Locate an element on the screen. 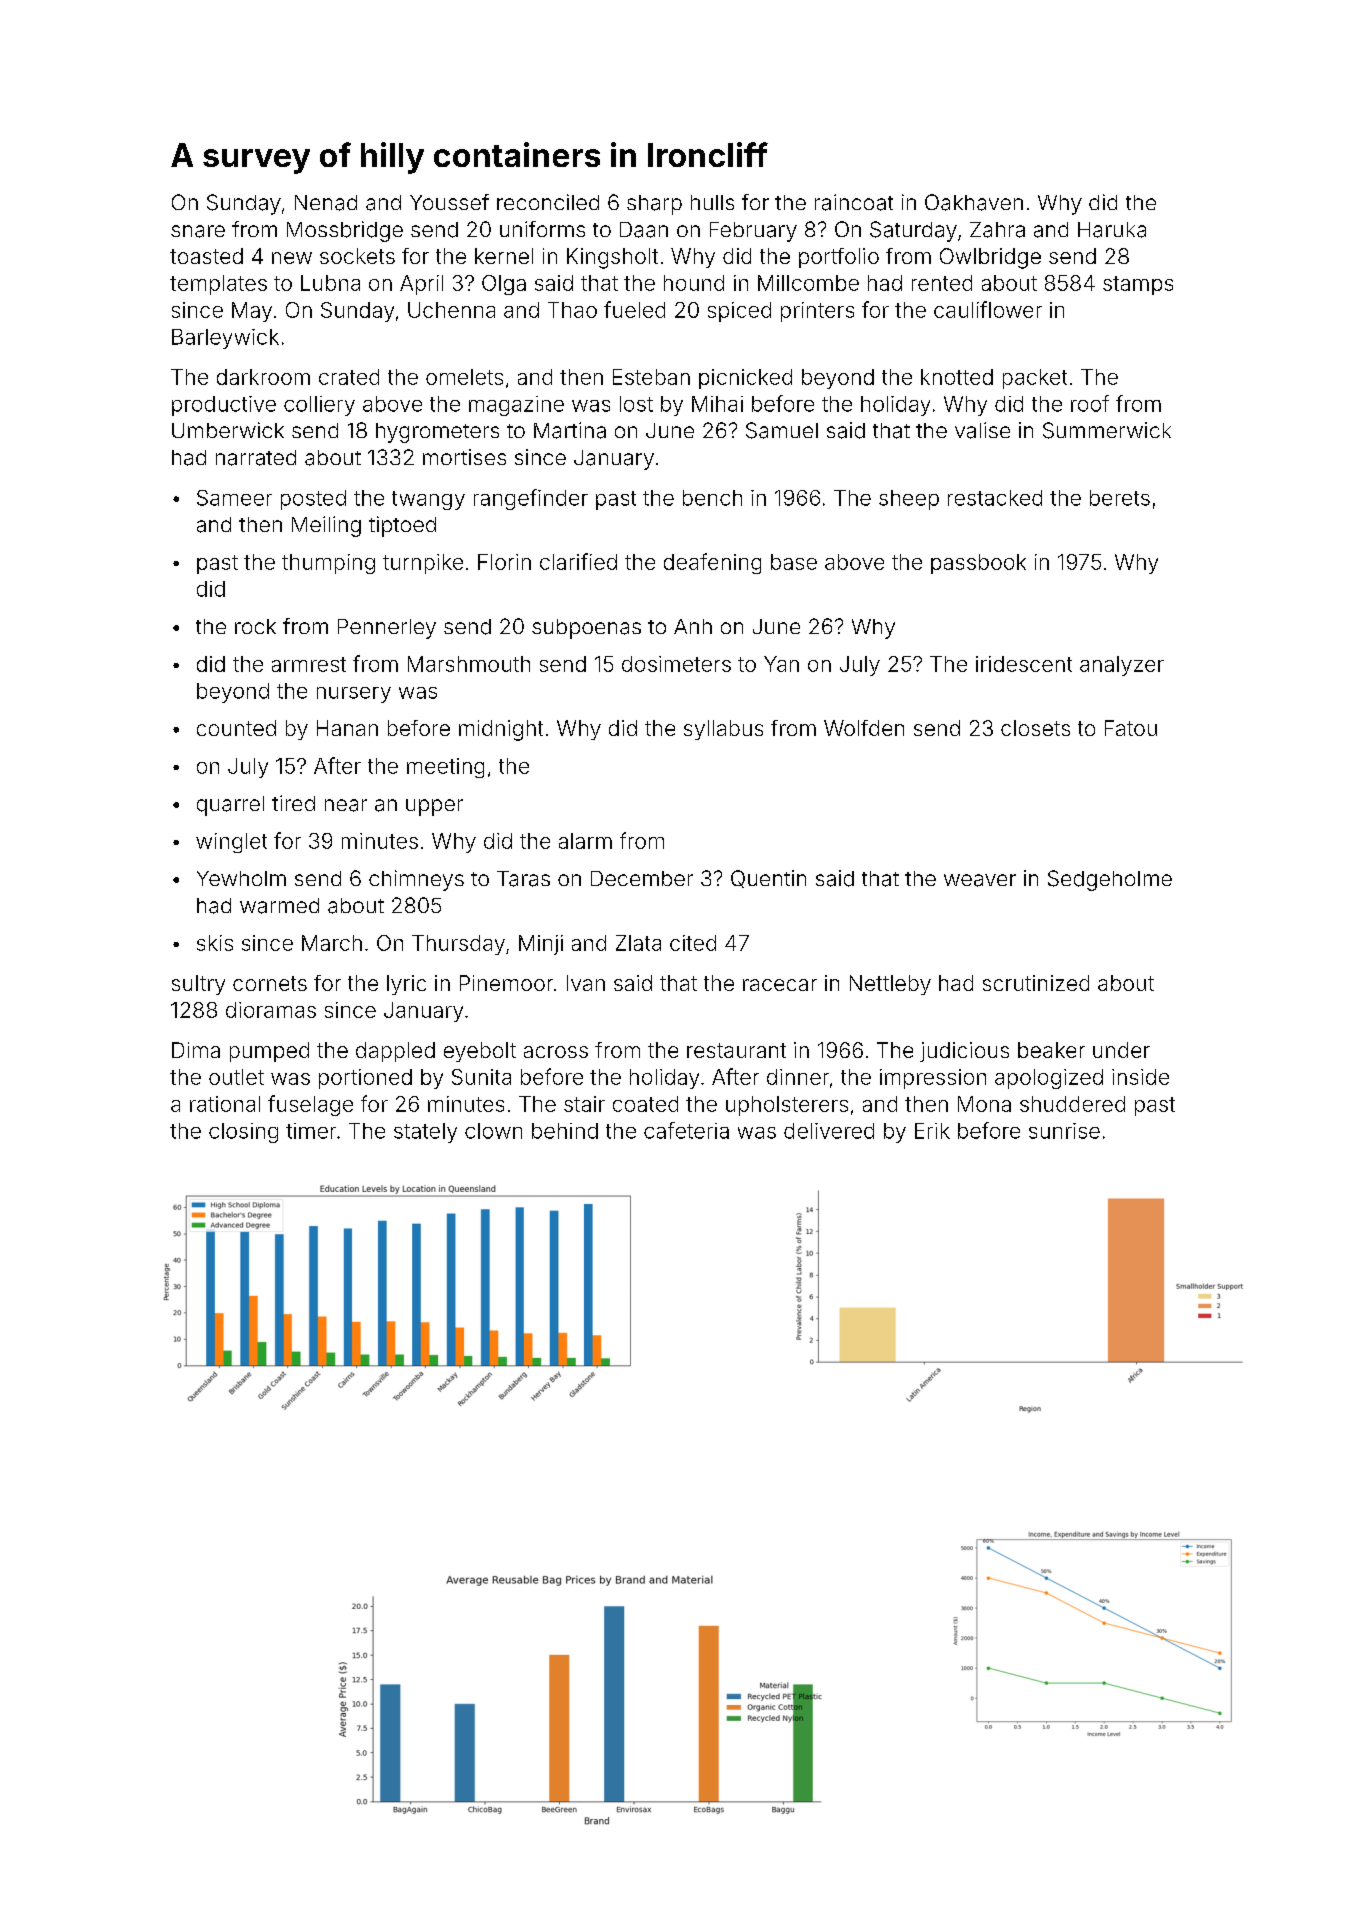 This screenshot has height=1917, width=1356. counted is located at coordinates (236, 728).
